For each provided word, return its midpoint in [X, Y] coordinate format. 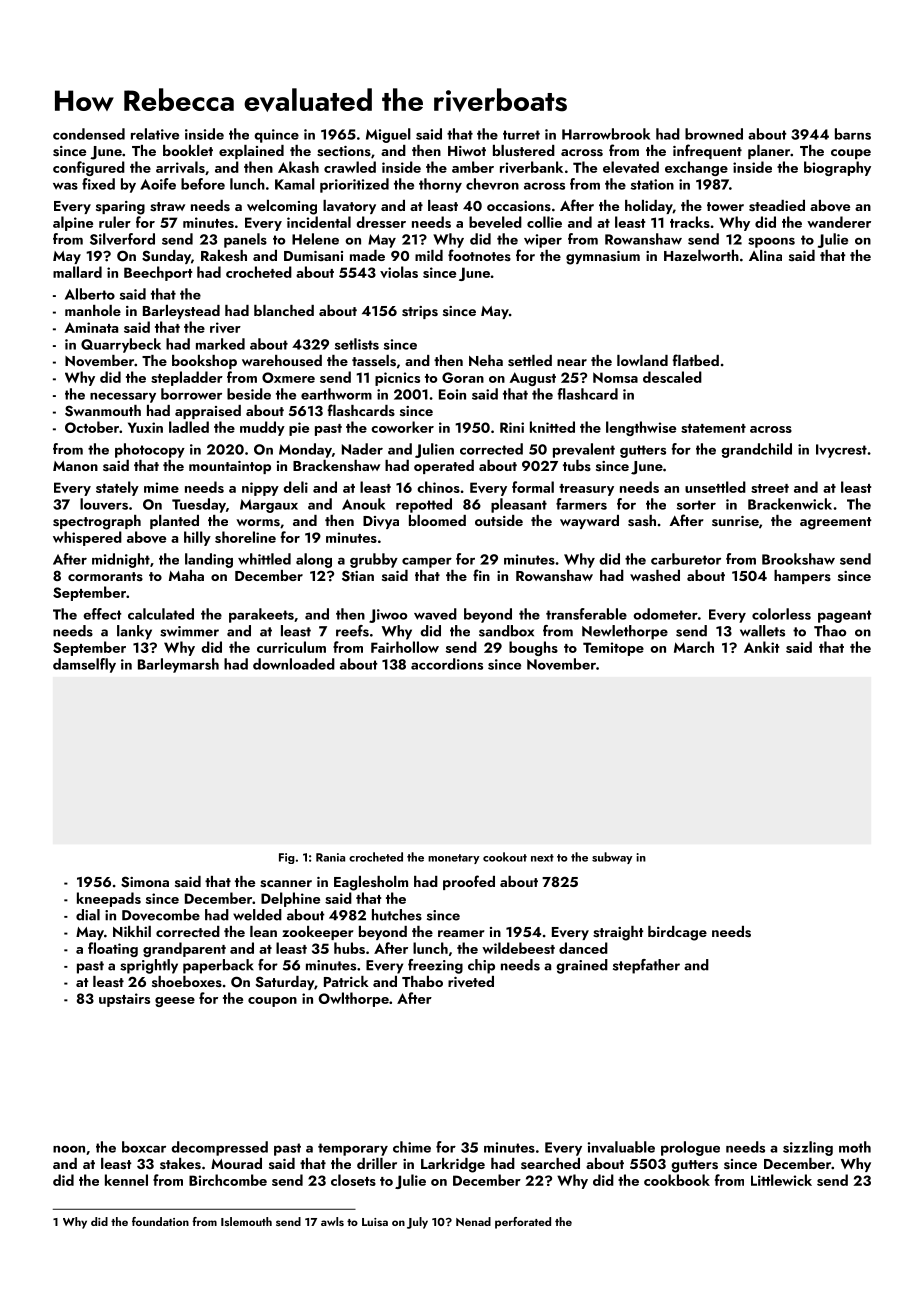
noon [69, 1149]
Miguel [388, 135]
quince [276, 136]
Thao [830, 631]
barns [853, 134]
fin [481, 575]
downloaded [294, 664]
